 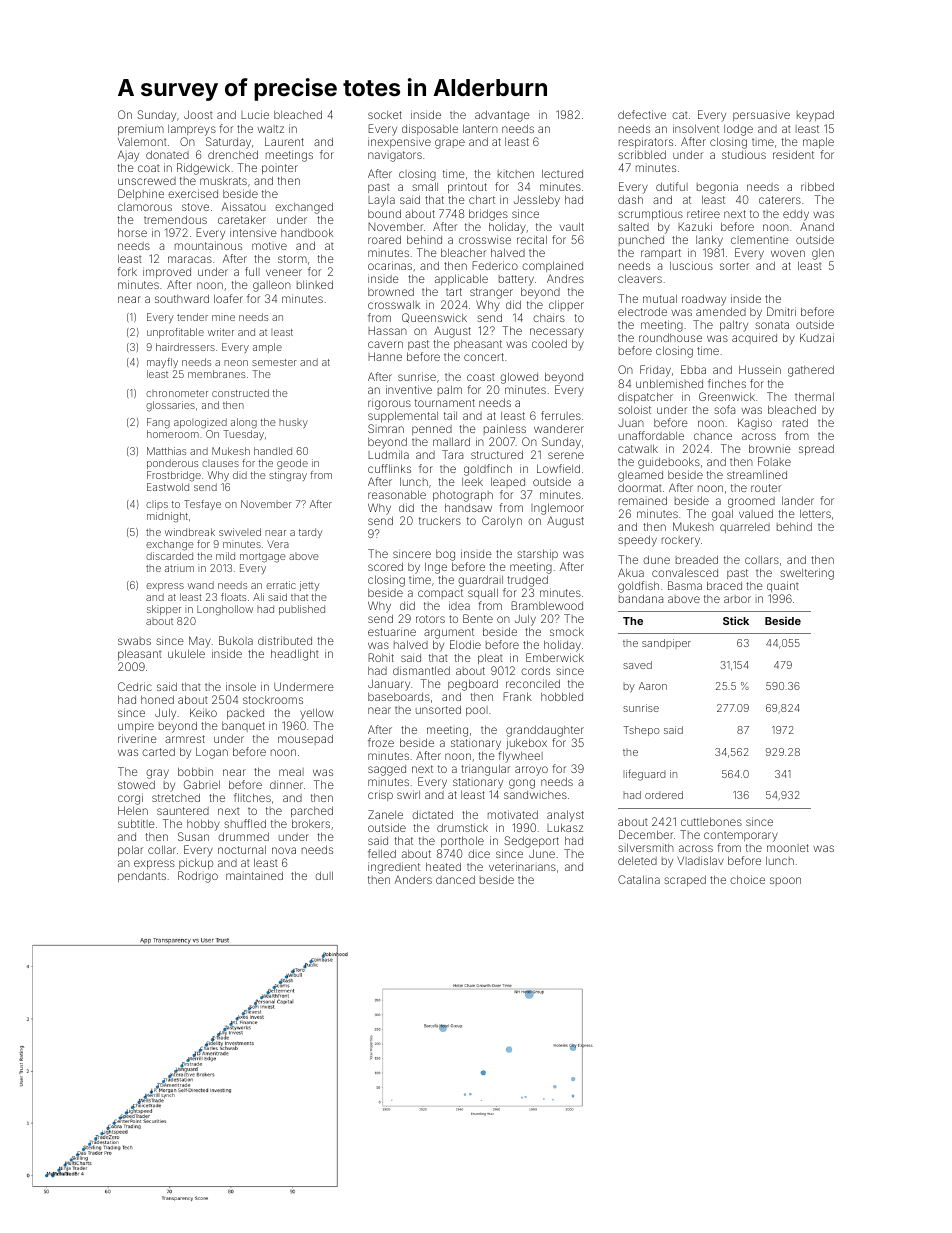 I want to click on handbook, so click(x=307, y=232).
